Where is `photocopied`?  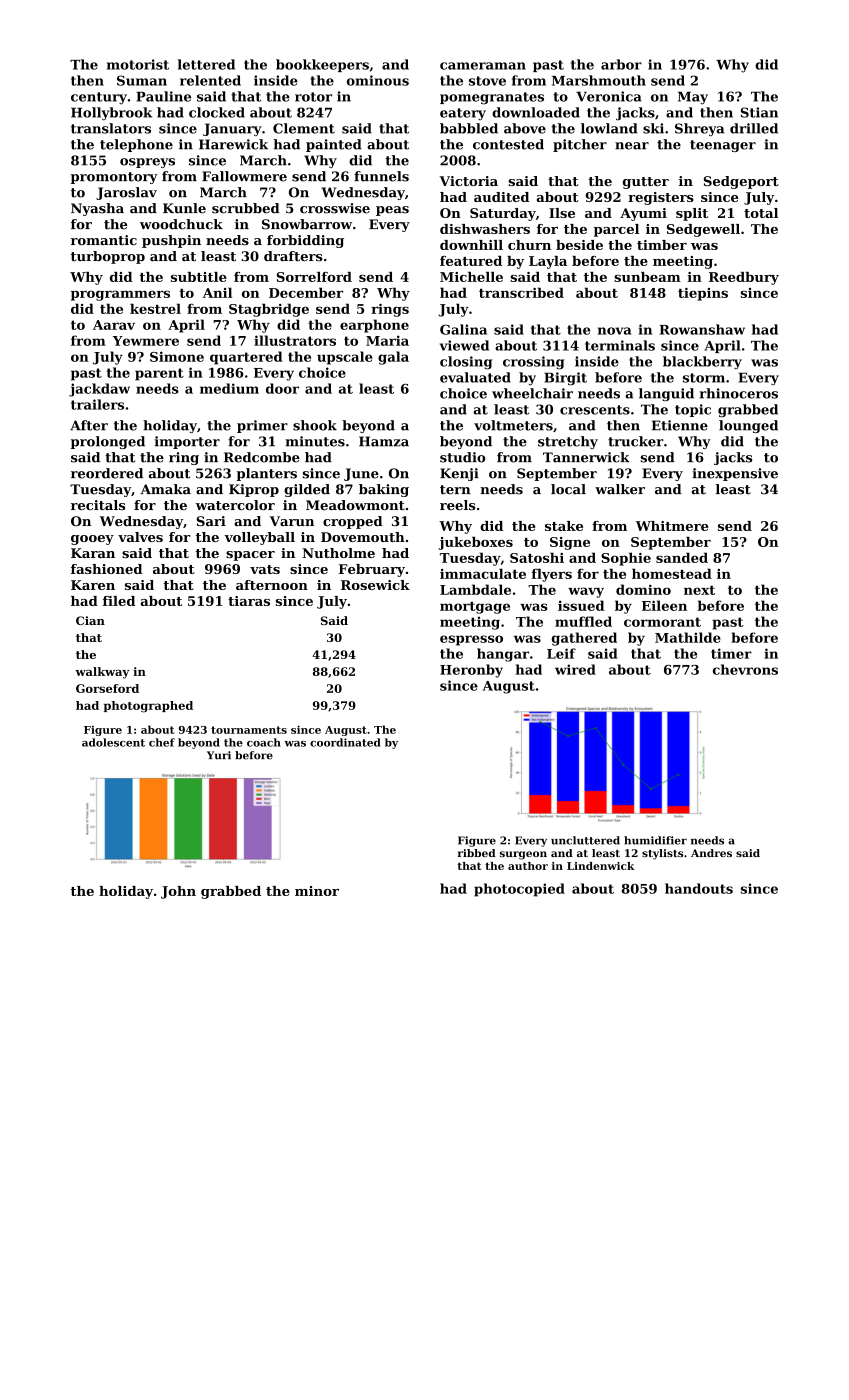 photocopied is located at coordinates (519, 890).
